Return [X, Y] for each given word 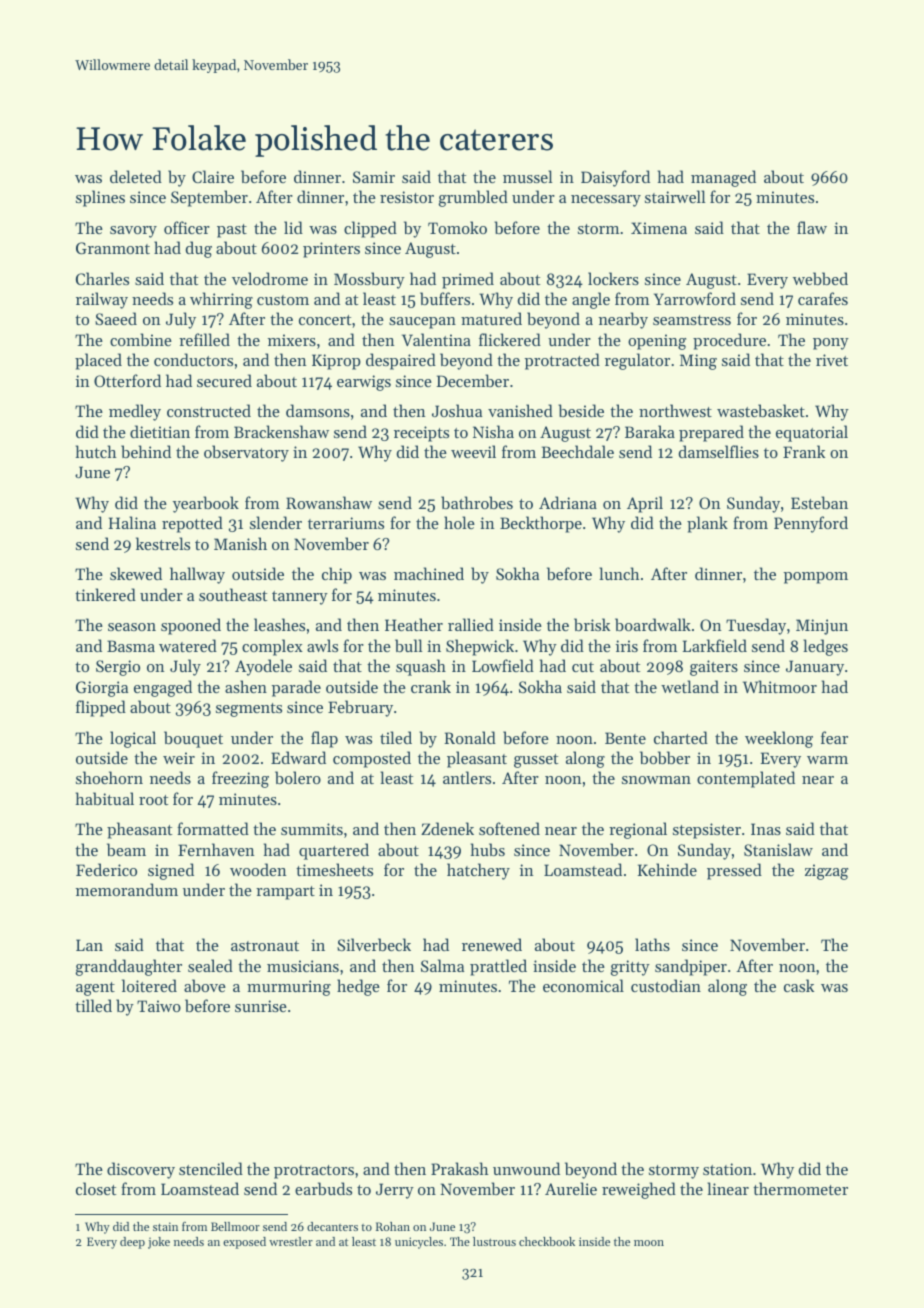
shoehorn [109, 777]
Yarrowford [695, 298]
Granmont [113, 248]
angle [591, 300]
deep [132, 1243]
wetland [690, 686]
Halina [132, 522]
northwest [675, 410]
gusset [536, 761]
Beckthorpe [541, 524]
